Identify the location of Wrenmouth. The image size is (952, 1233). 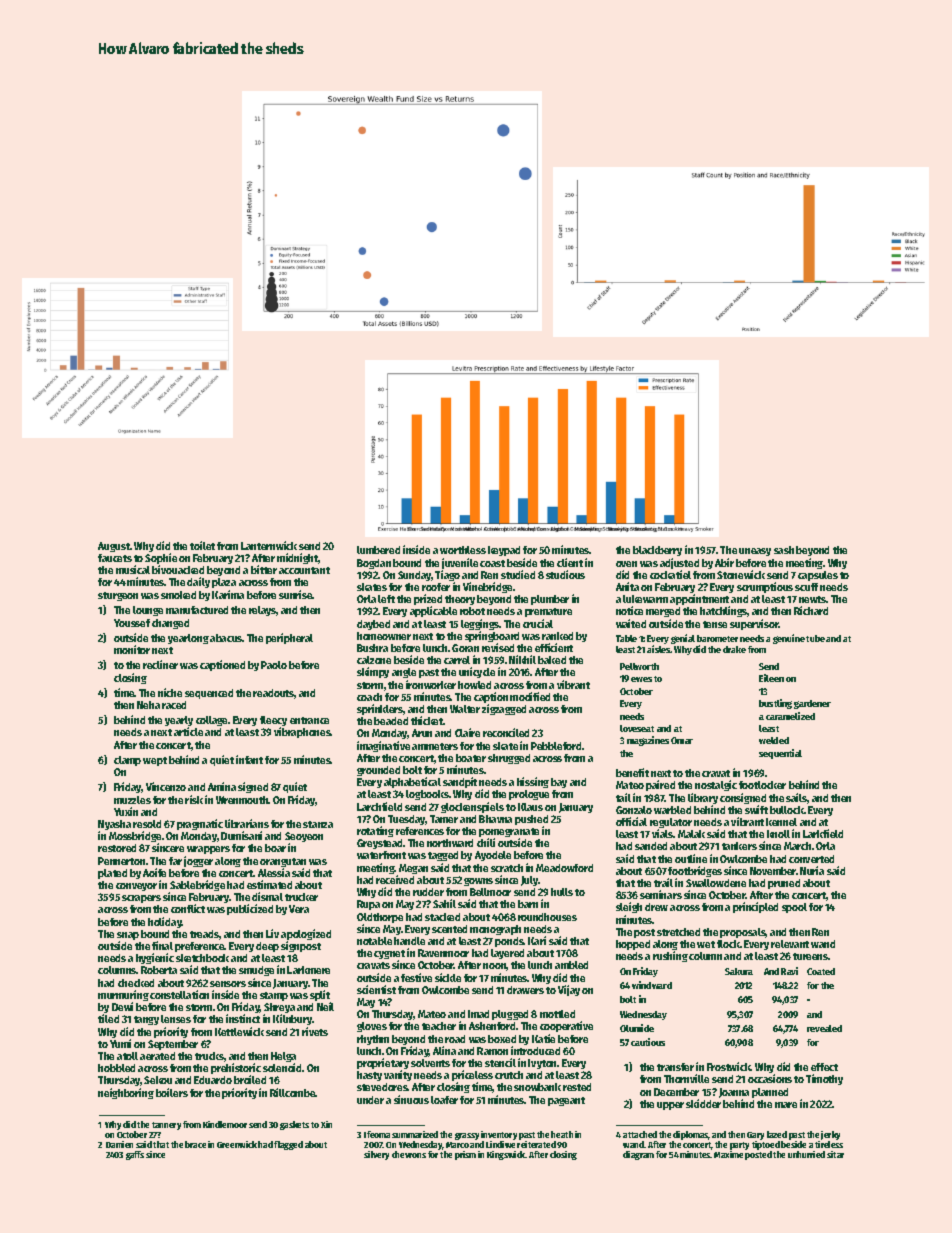
(242, 800).
